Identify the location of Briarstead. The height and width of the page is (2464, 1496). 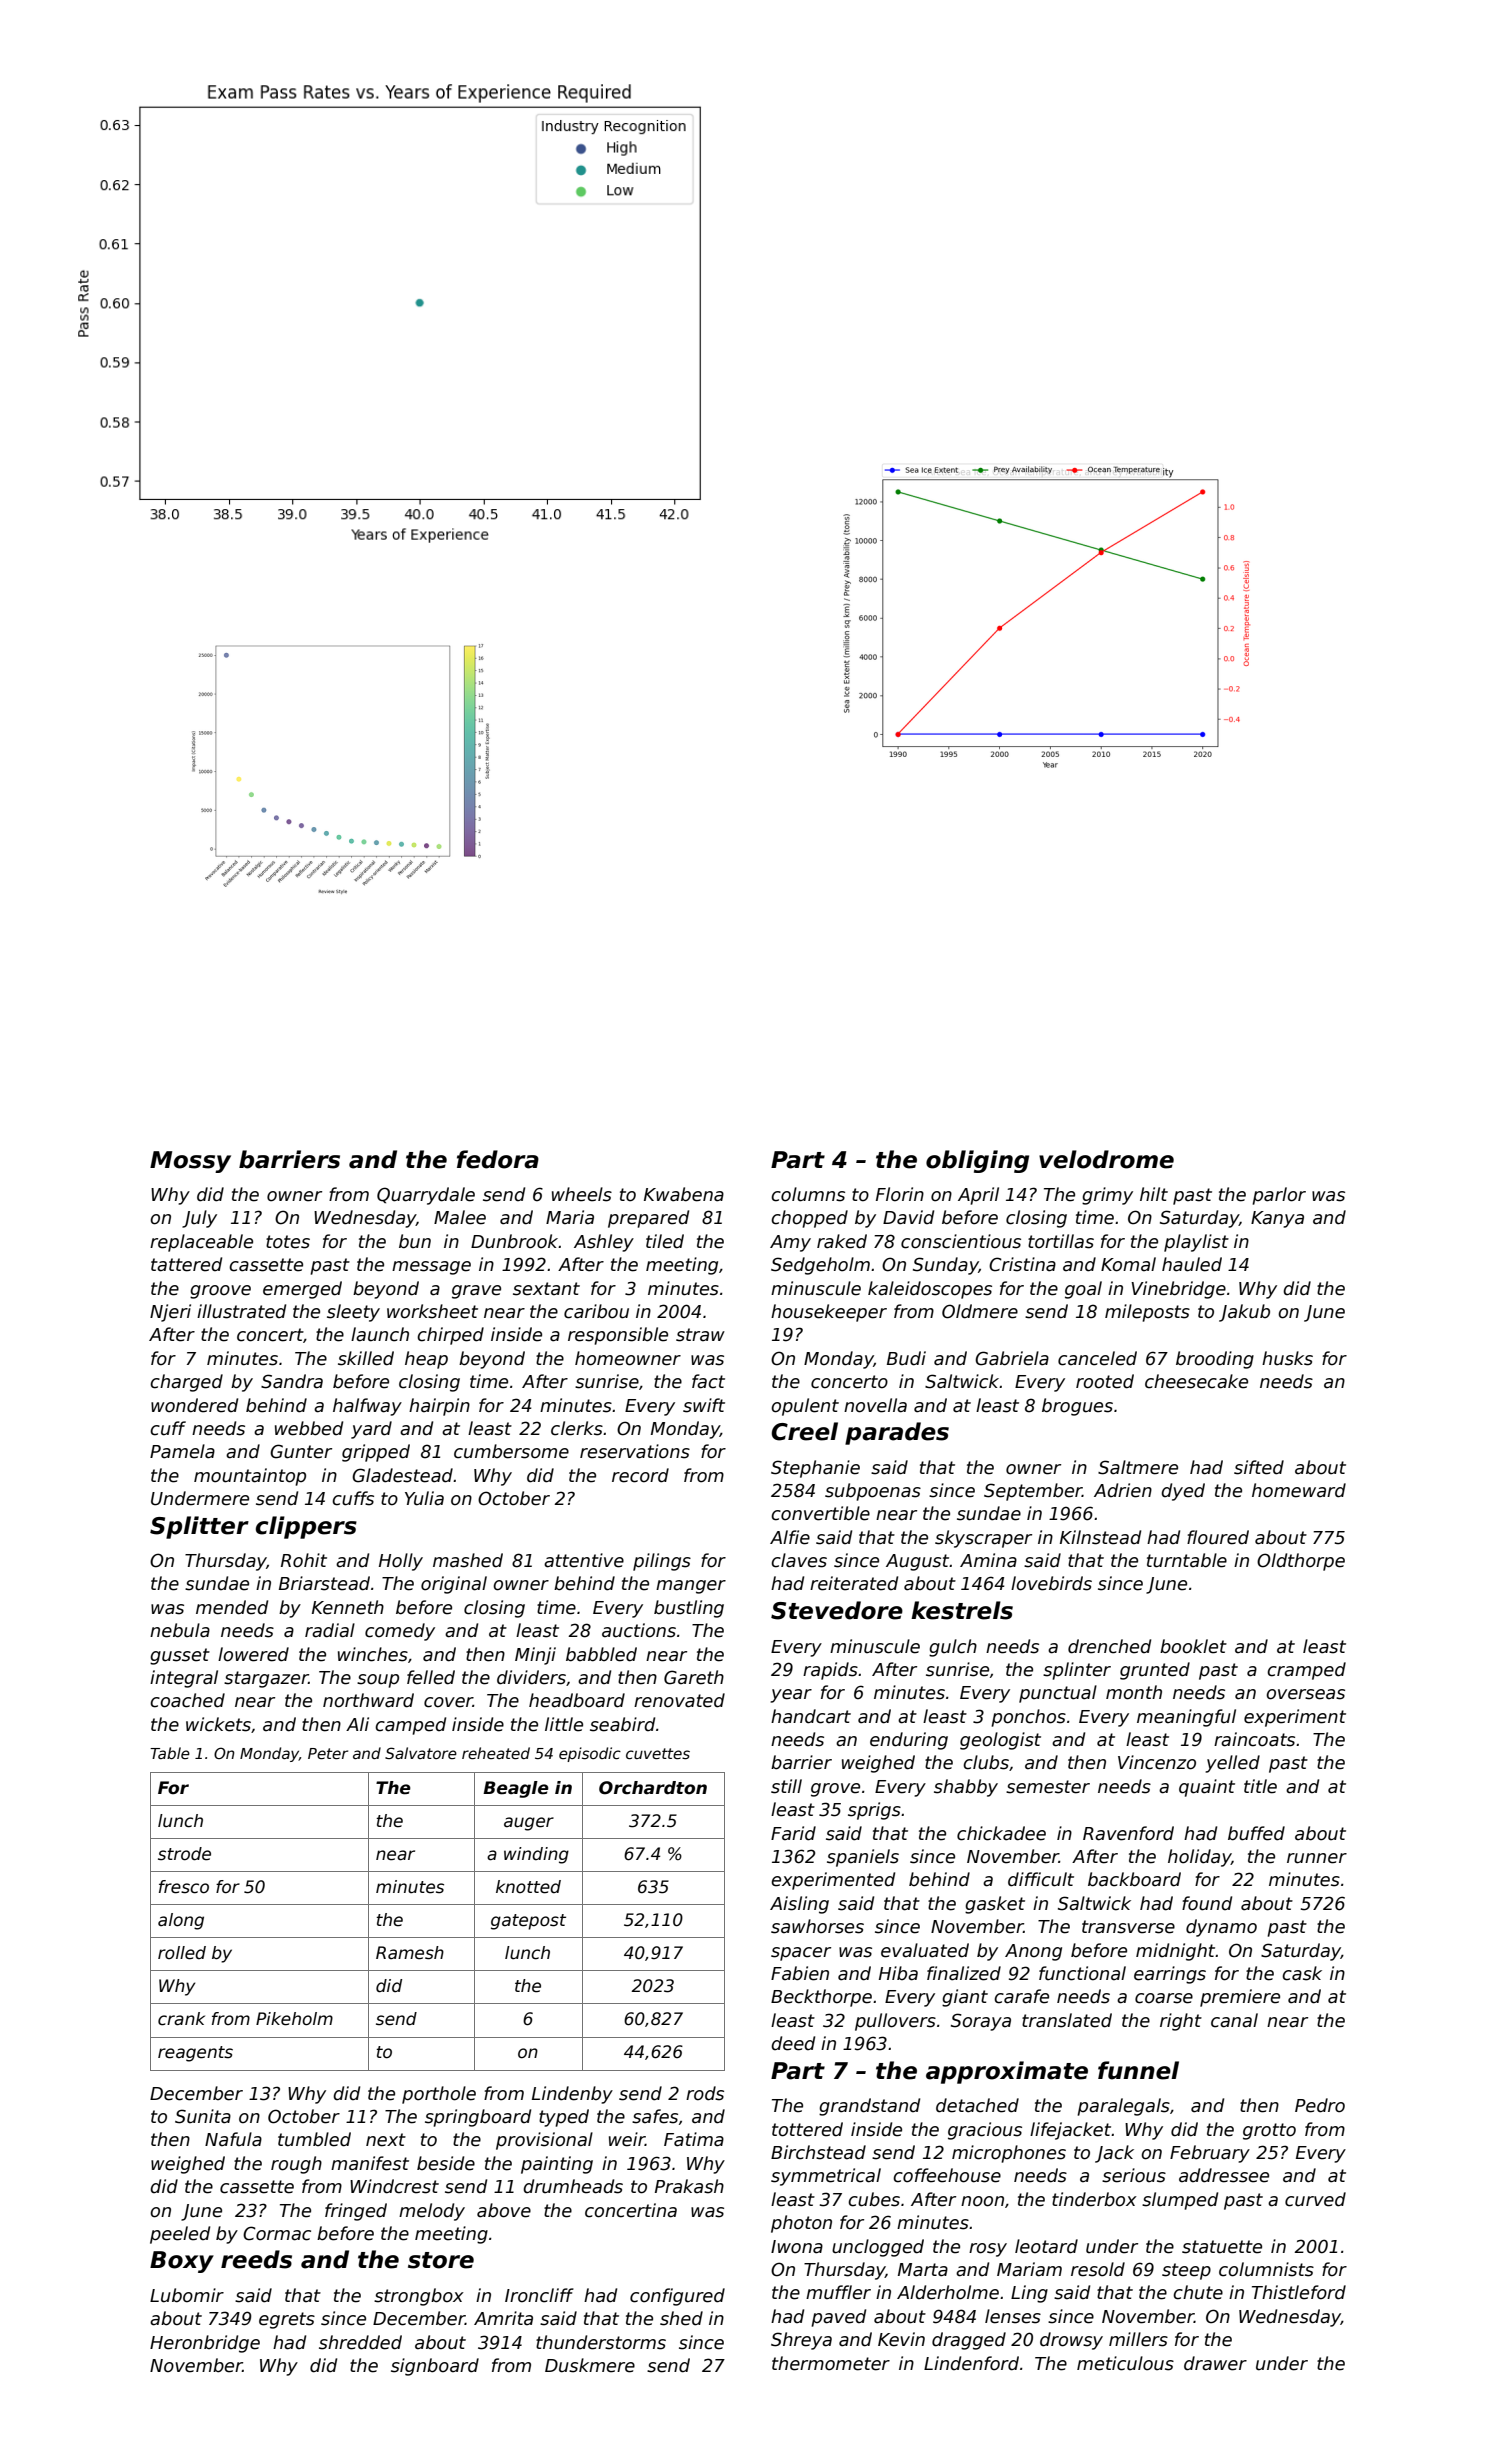
(324, 1583).
